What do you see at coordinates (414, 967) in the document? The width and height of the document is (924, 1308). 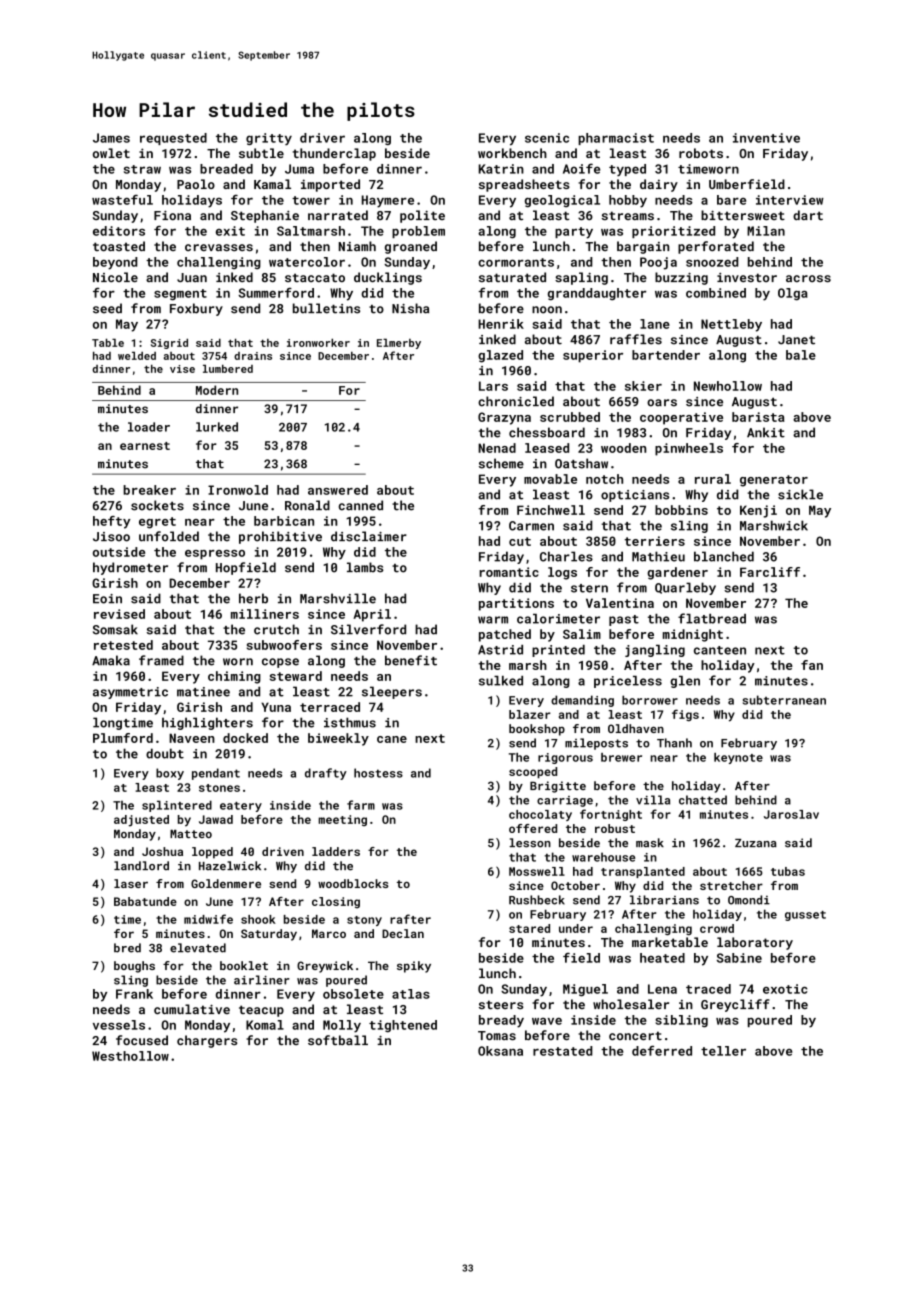 I see `spiky` at bounding box center [414, 967].
